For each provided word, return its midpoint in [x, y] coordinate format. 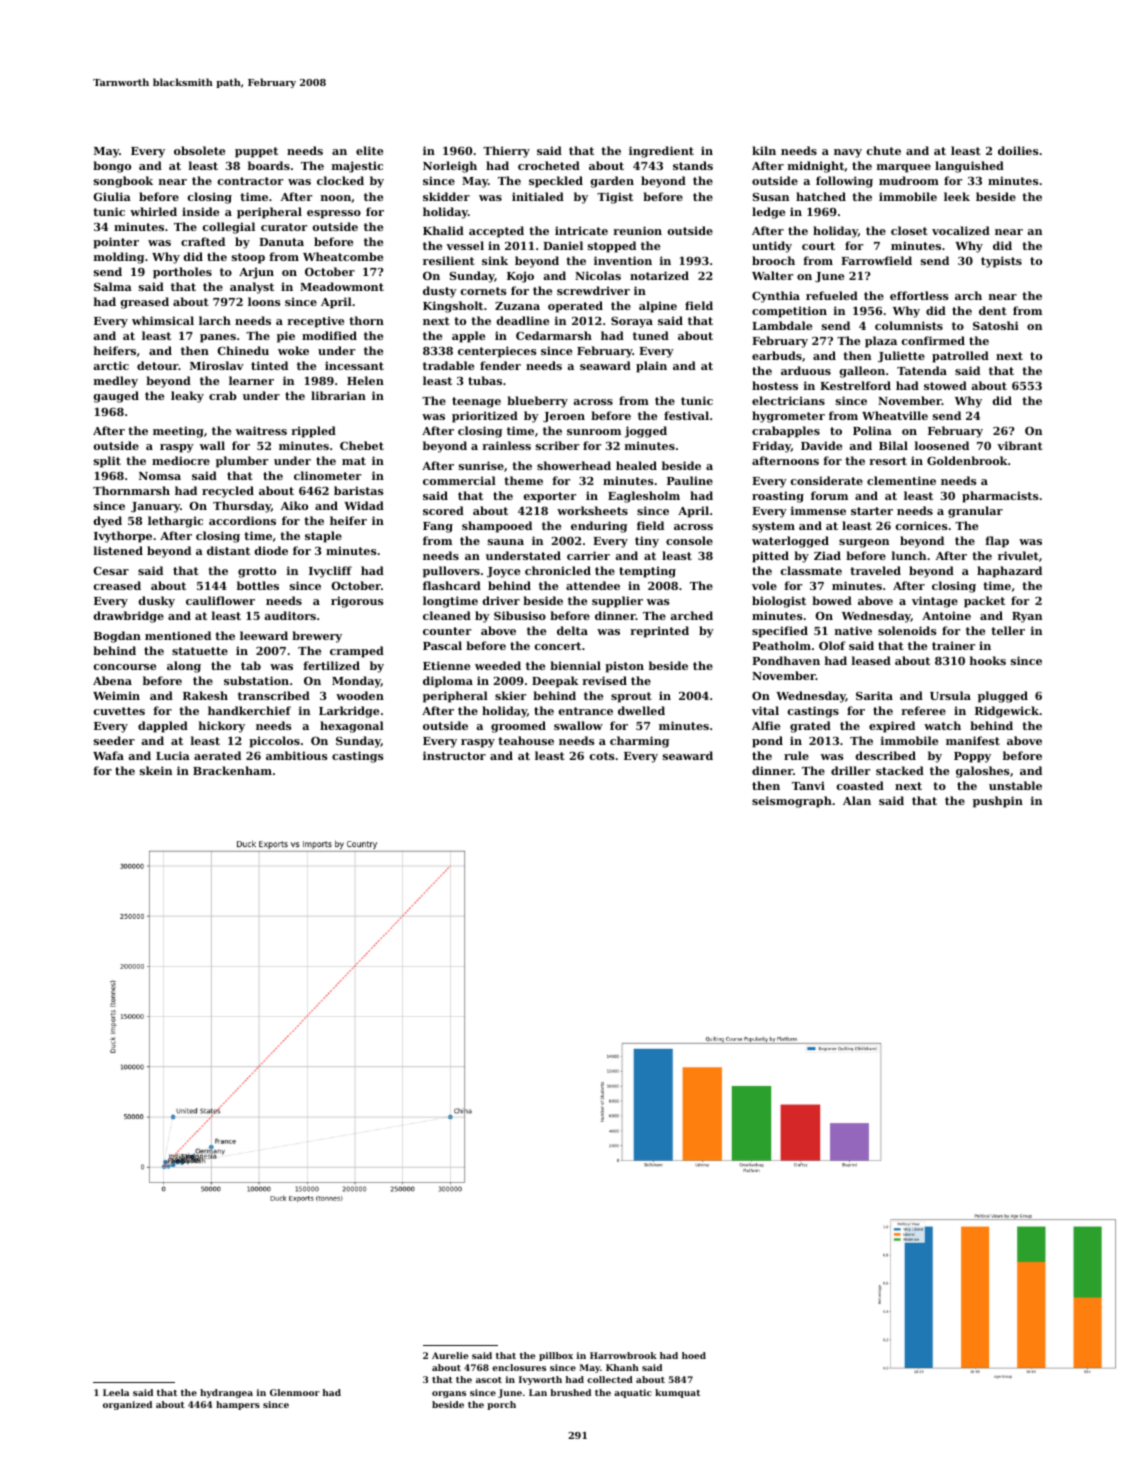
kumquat [677, 1393]
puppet [256, 152]
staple [323, 537]
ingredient [661, 152]
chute [884, 150]
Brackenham [232, 770]
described [886, 755]
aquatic [633, 1393]
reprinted [659, 632]
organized [127, 1405]
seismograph [792, 802]
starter [872, 511]
